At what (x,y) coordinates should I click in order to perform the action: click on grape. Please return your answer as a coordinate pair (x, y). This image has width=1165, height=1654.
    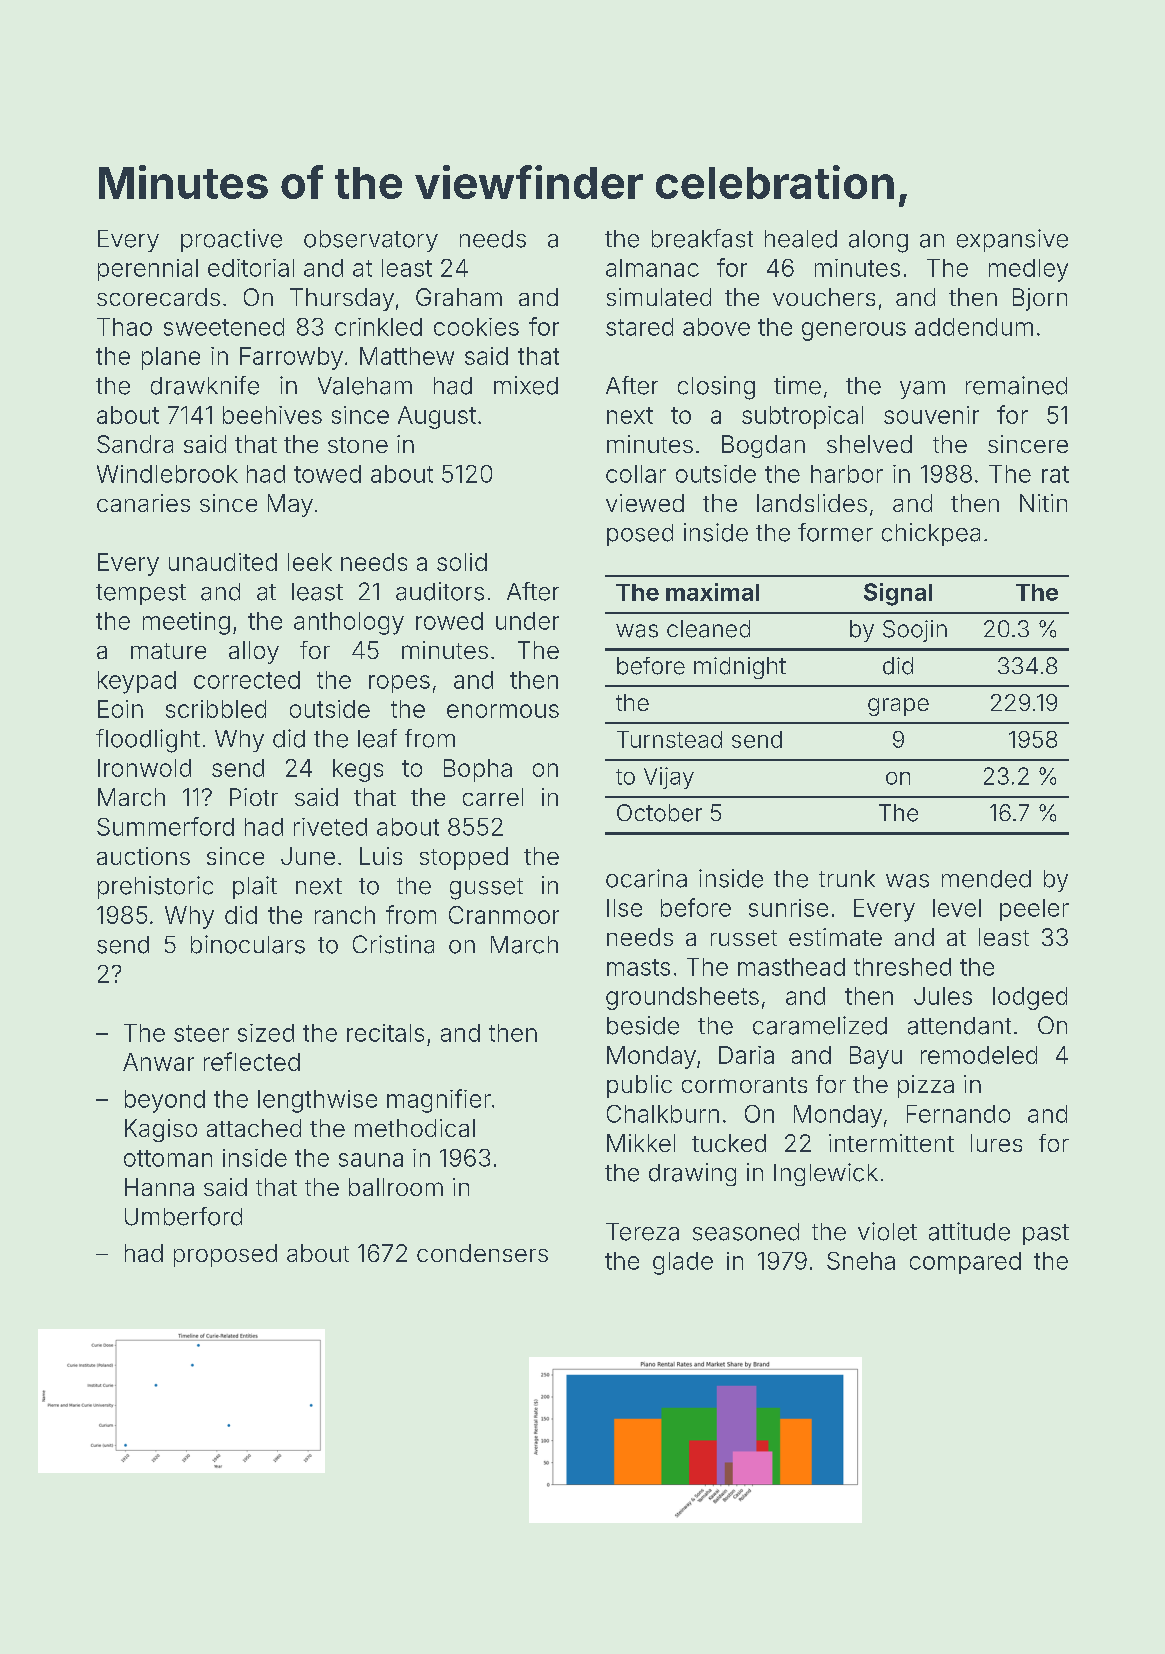
    Looking at the image, I should click on (898, 707).
